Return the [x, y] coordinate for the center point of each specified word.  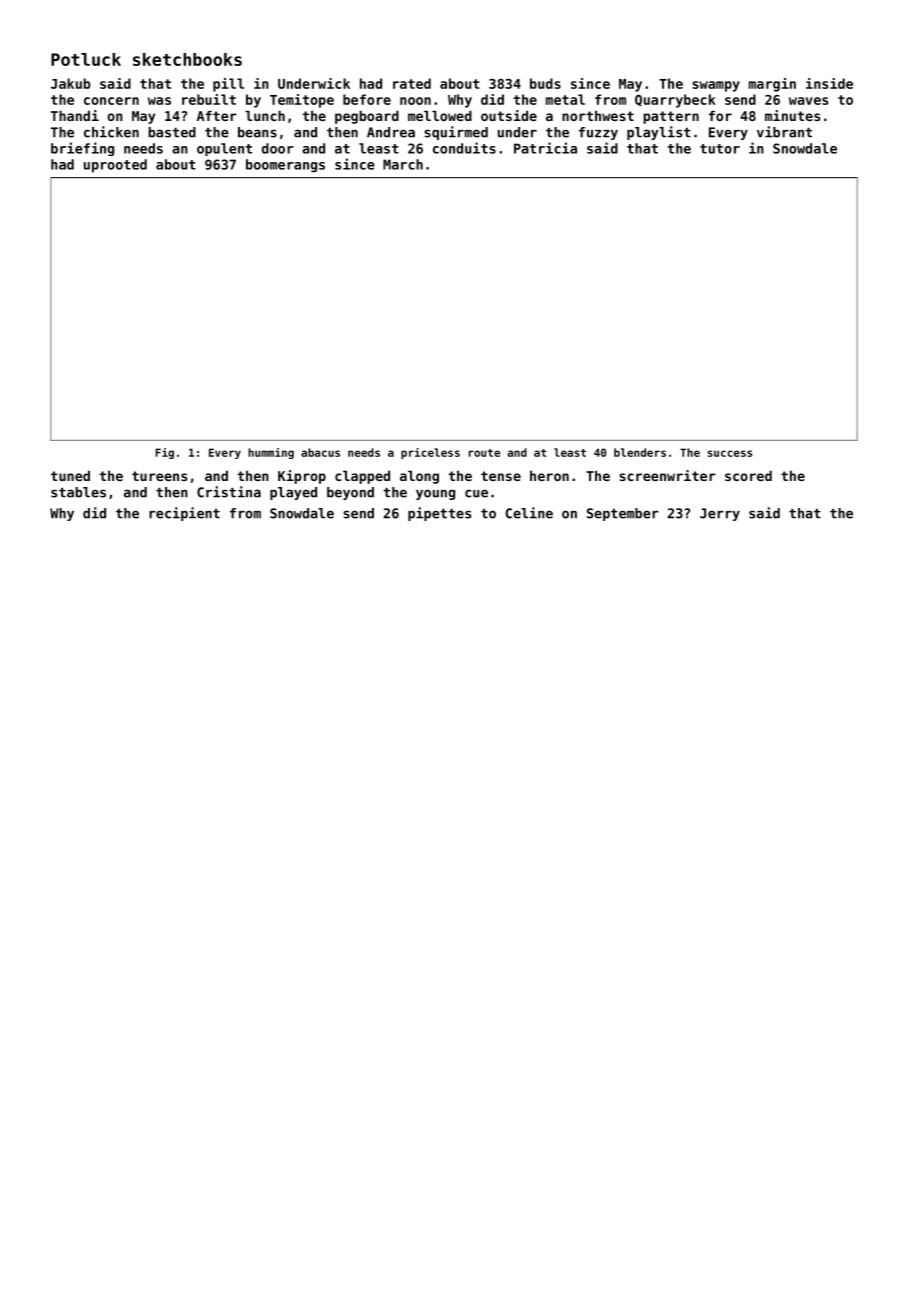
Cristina [229, 492]
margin [772, 85]
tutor [720, 149]
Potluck [86, 59]
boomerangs [285, 166]
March [403, 164]
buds [545, 83]
